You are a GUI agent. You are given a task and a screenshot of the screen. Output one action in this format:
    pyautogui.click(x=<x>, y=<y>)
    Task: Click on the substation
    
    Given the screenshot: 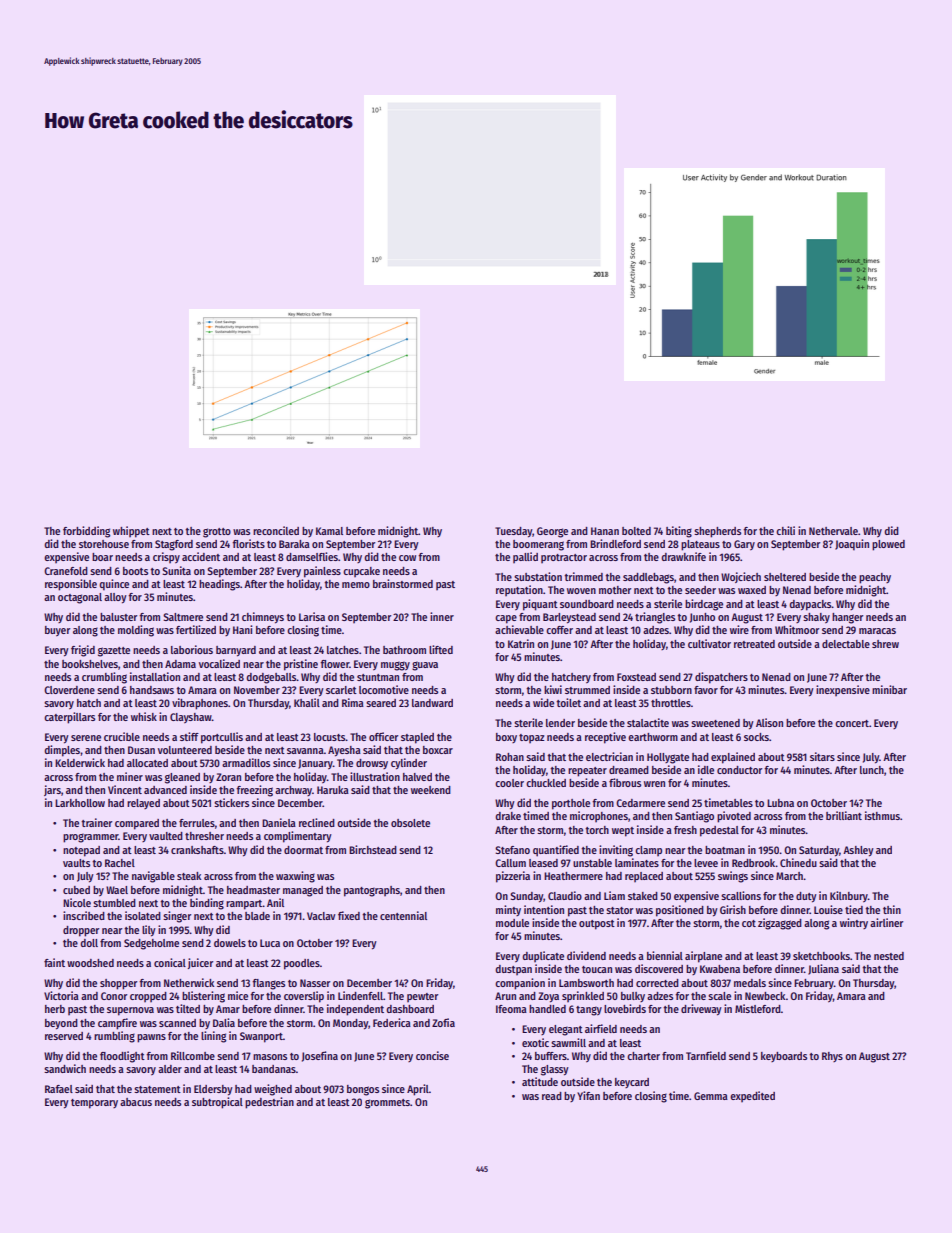 What is the action you would take?
    pyautogui.click(x=538, y=576)
